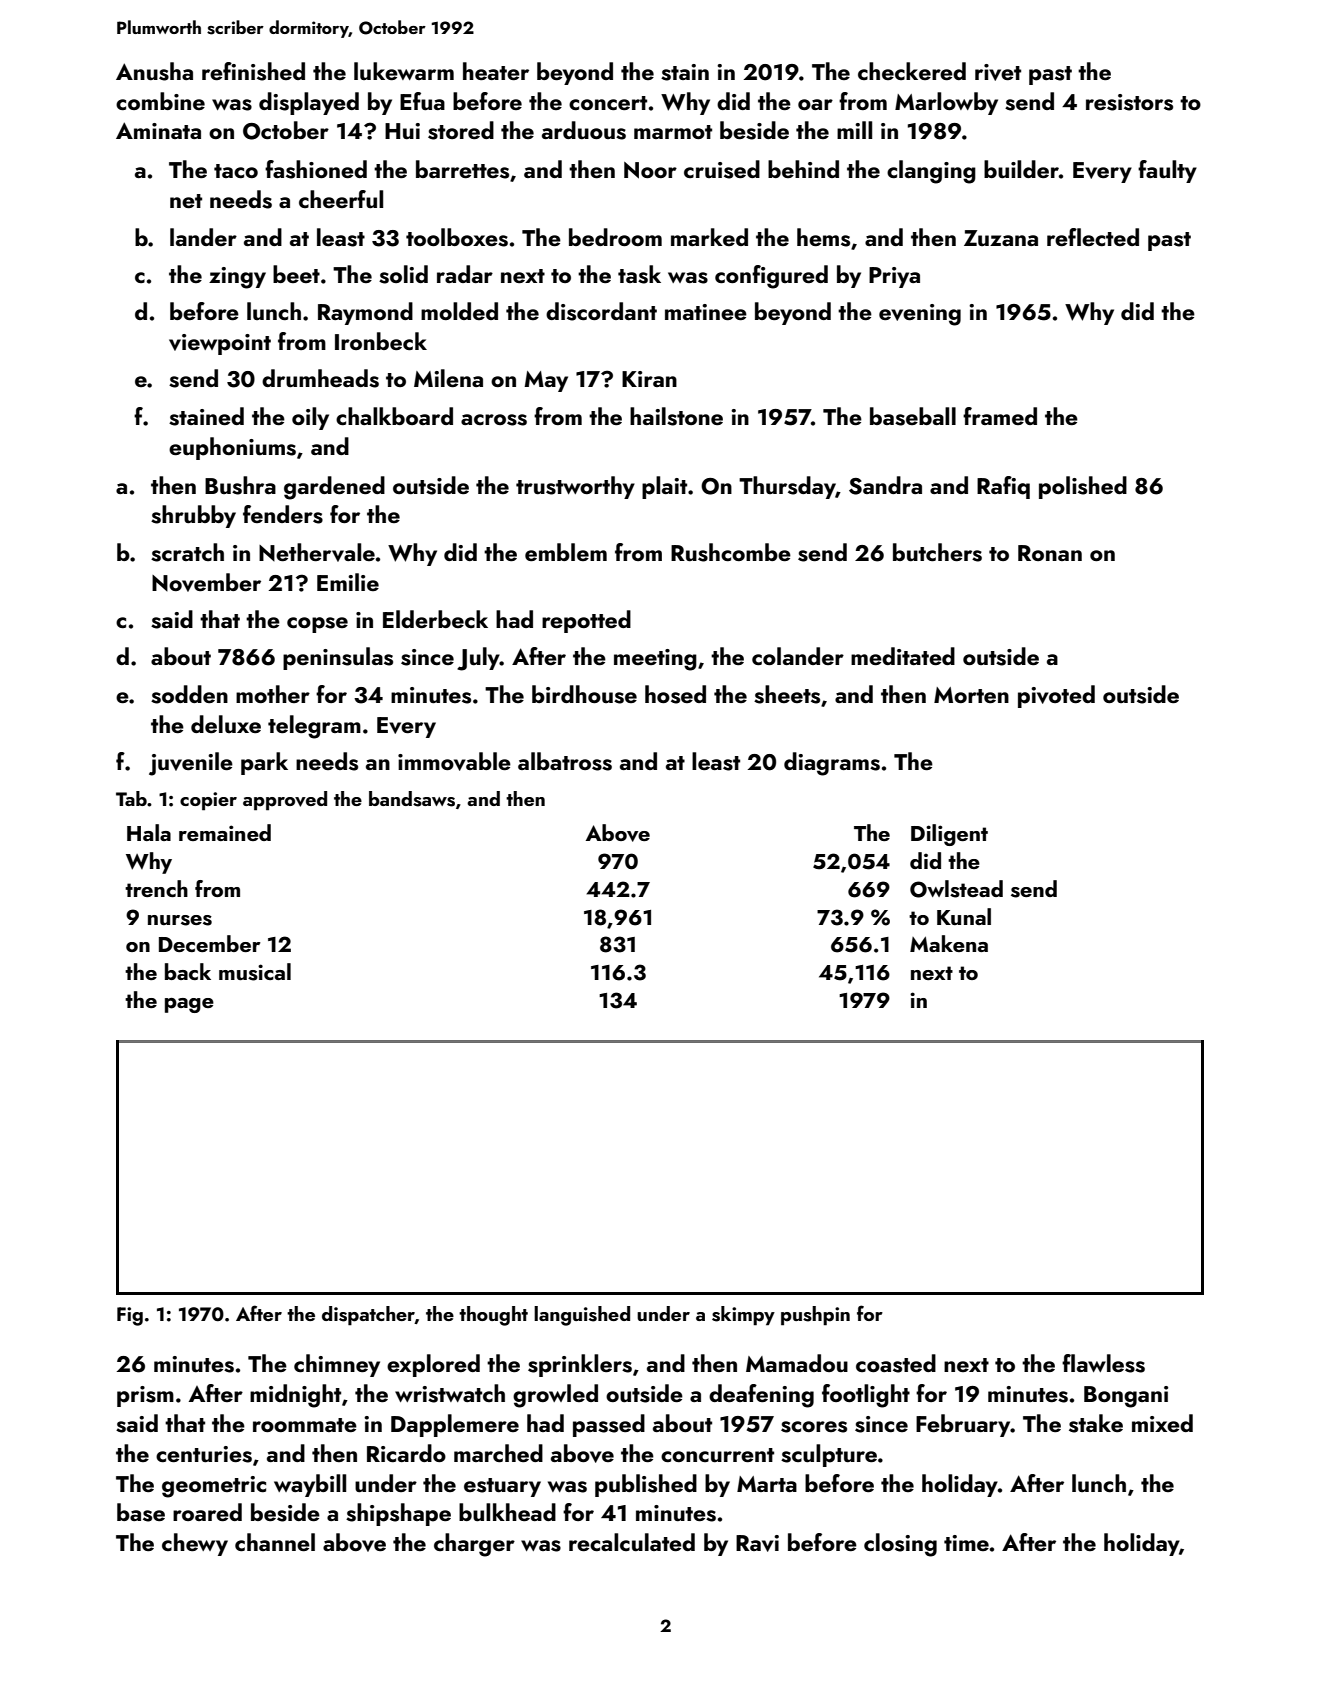 The height and width of the screenshot is (1708, 1320). I want to click on musical, so click(255, 972).
